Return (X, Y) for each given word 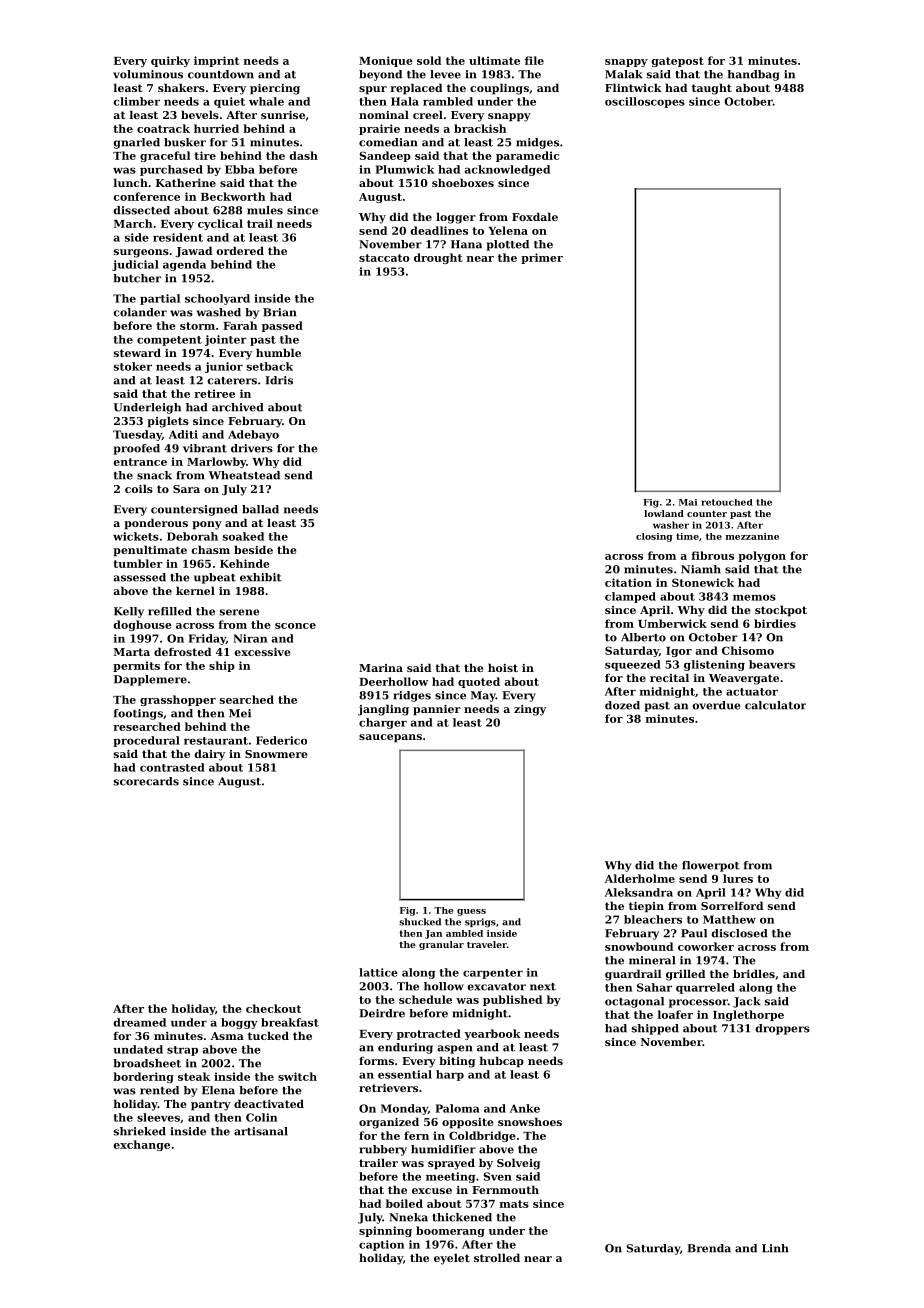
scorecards (146, 781)
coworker (706, 946)
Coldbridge (482, 1136)
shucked (420, 922)
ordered (240, 250)
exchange (142, 1145)
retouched (727, 502)
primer (542, 258)
